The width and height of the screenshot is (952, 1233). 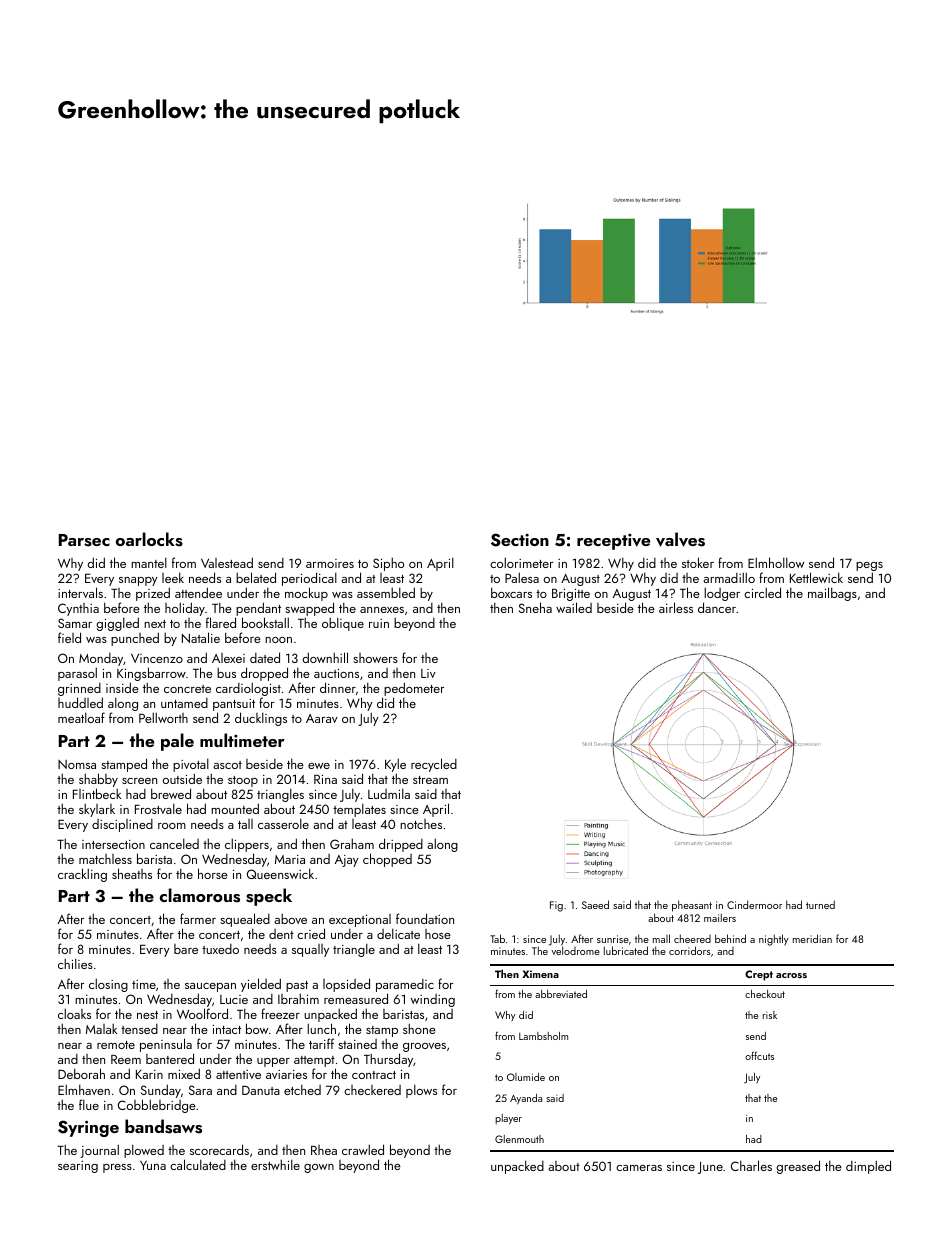 What do you see at coordinates (770, 1015) in the screenshot?
I see `risk` at bounding box center [770, 1015].
